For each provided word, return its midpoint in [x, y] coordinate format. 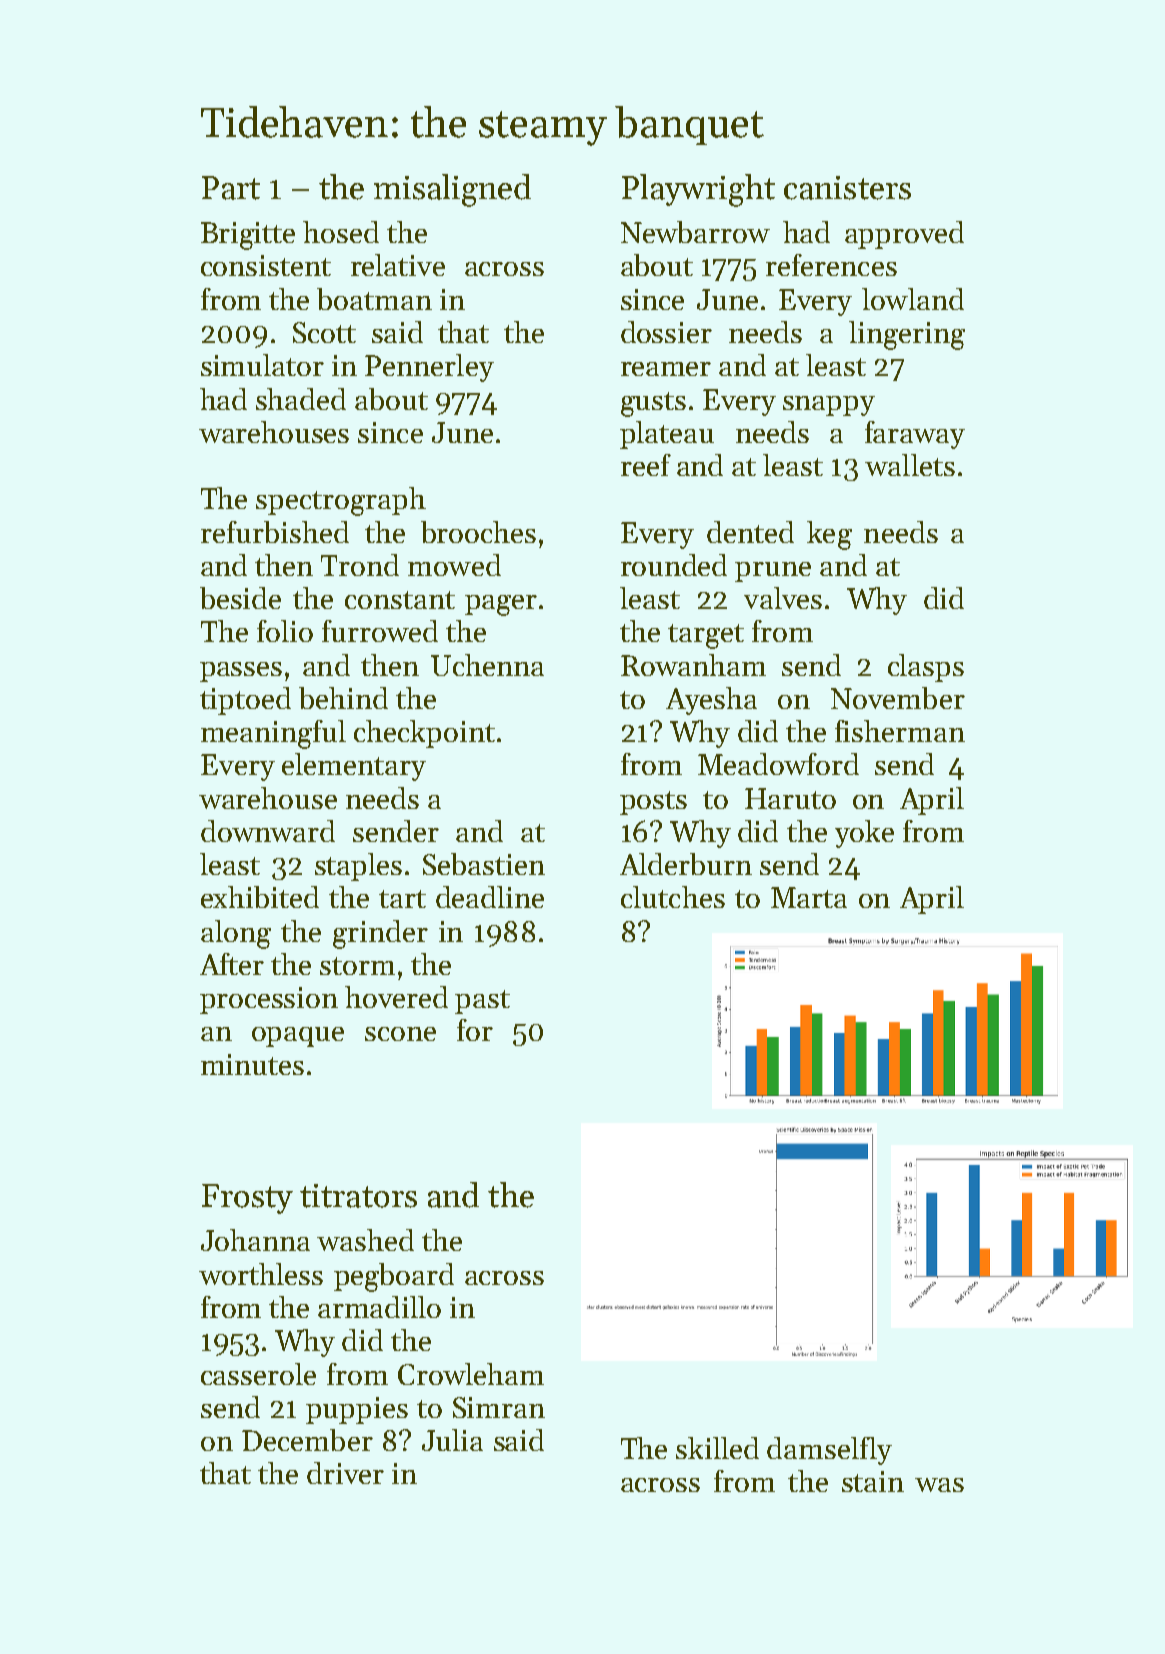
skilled [717, 1448]
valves [783, 598]
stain [873, 1481]
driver [345, 1473]
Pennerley [429, 368]
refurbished [275, 532]
